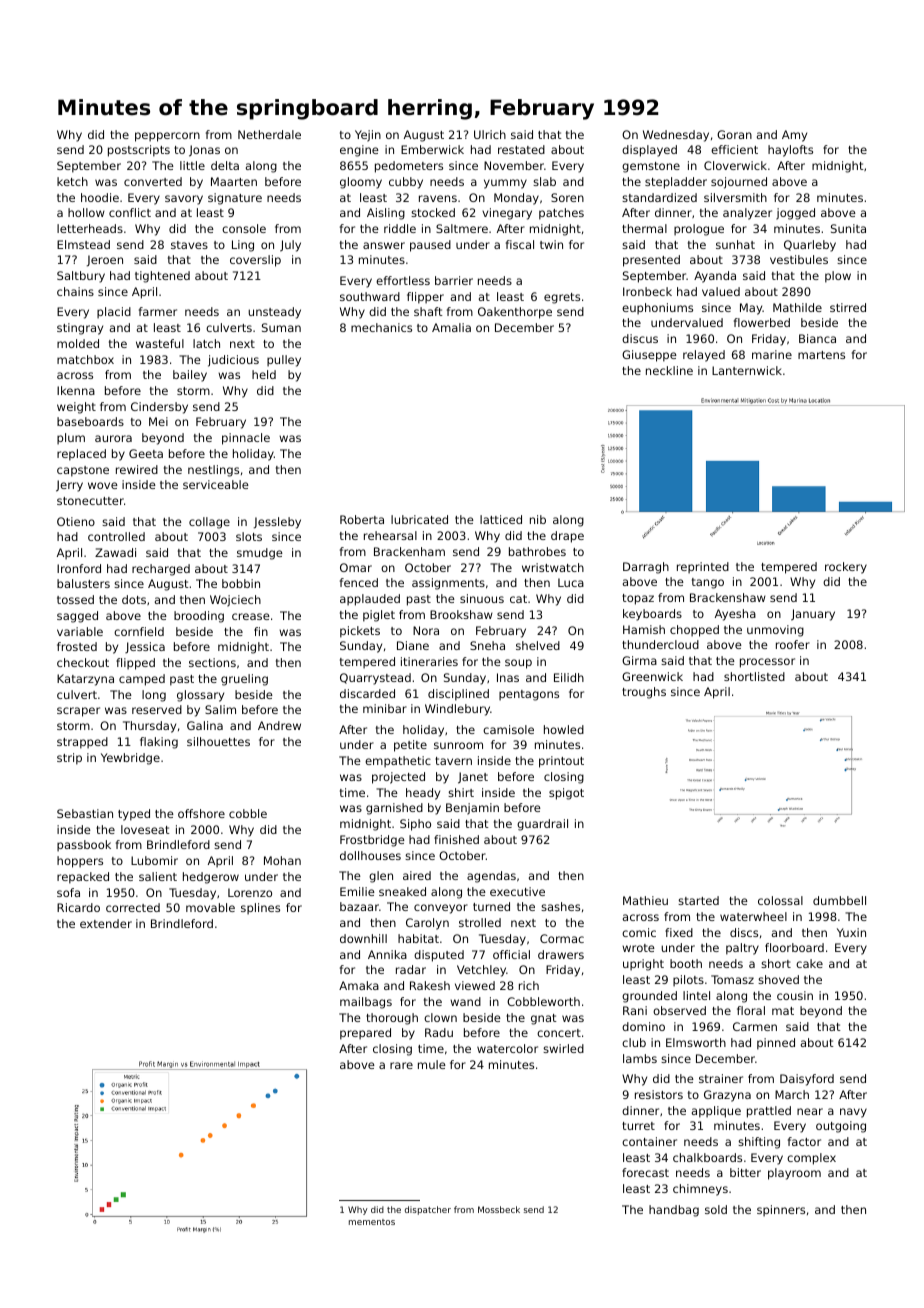 This screenshot has width=924, height=1308. Describe the element at coordinates (734, 134) in the screenshot. I see `Goran` at that location.
